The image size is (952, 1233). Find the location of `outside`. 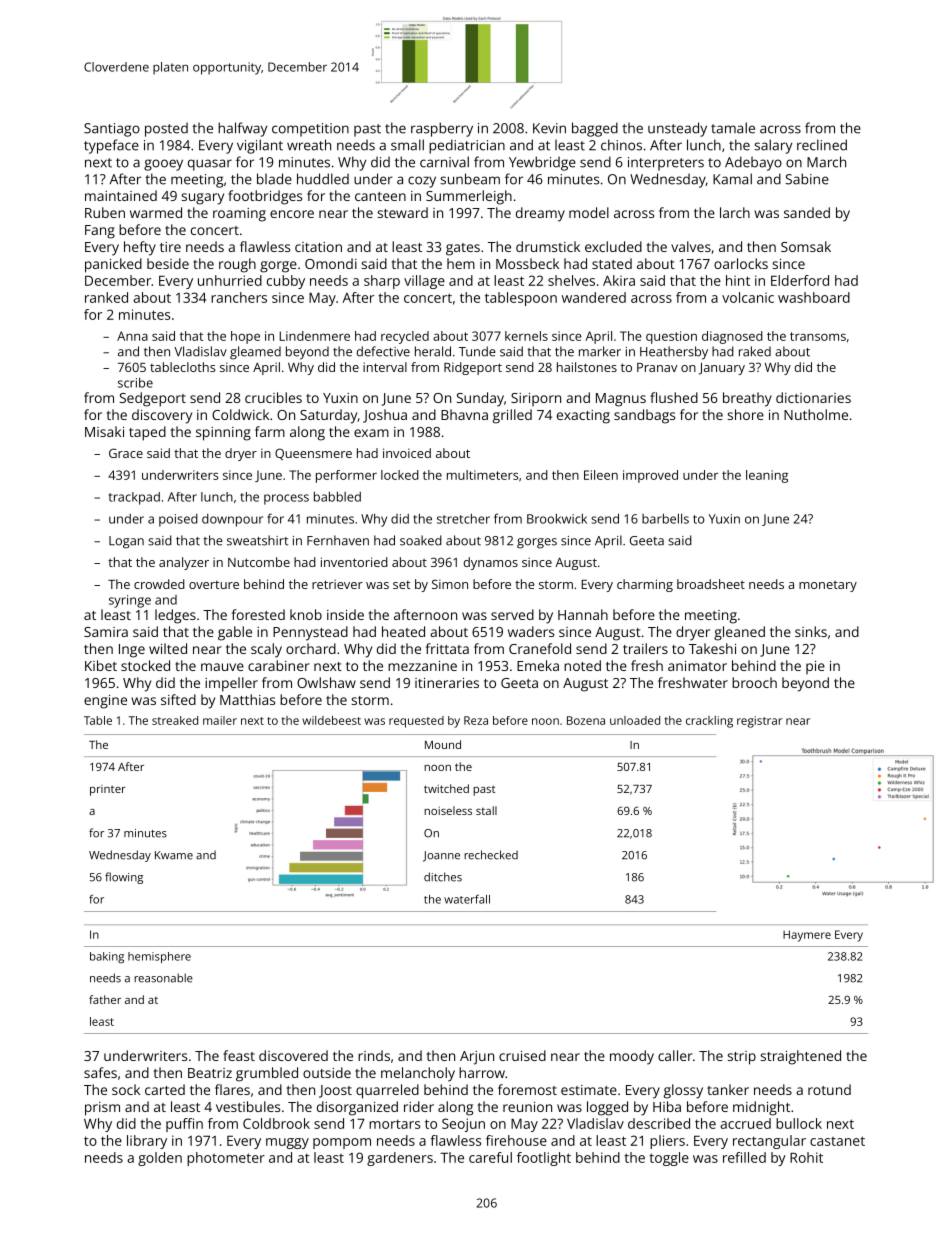

outside is located at coordinates (327, 1072).
